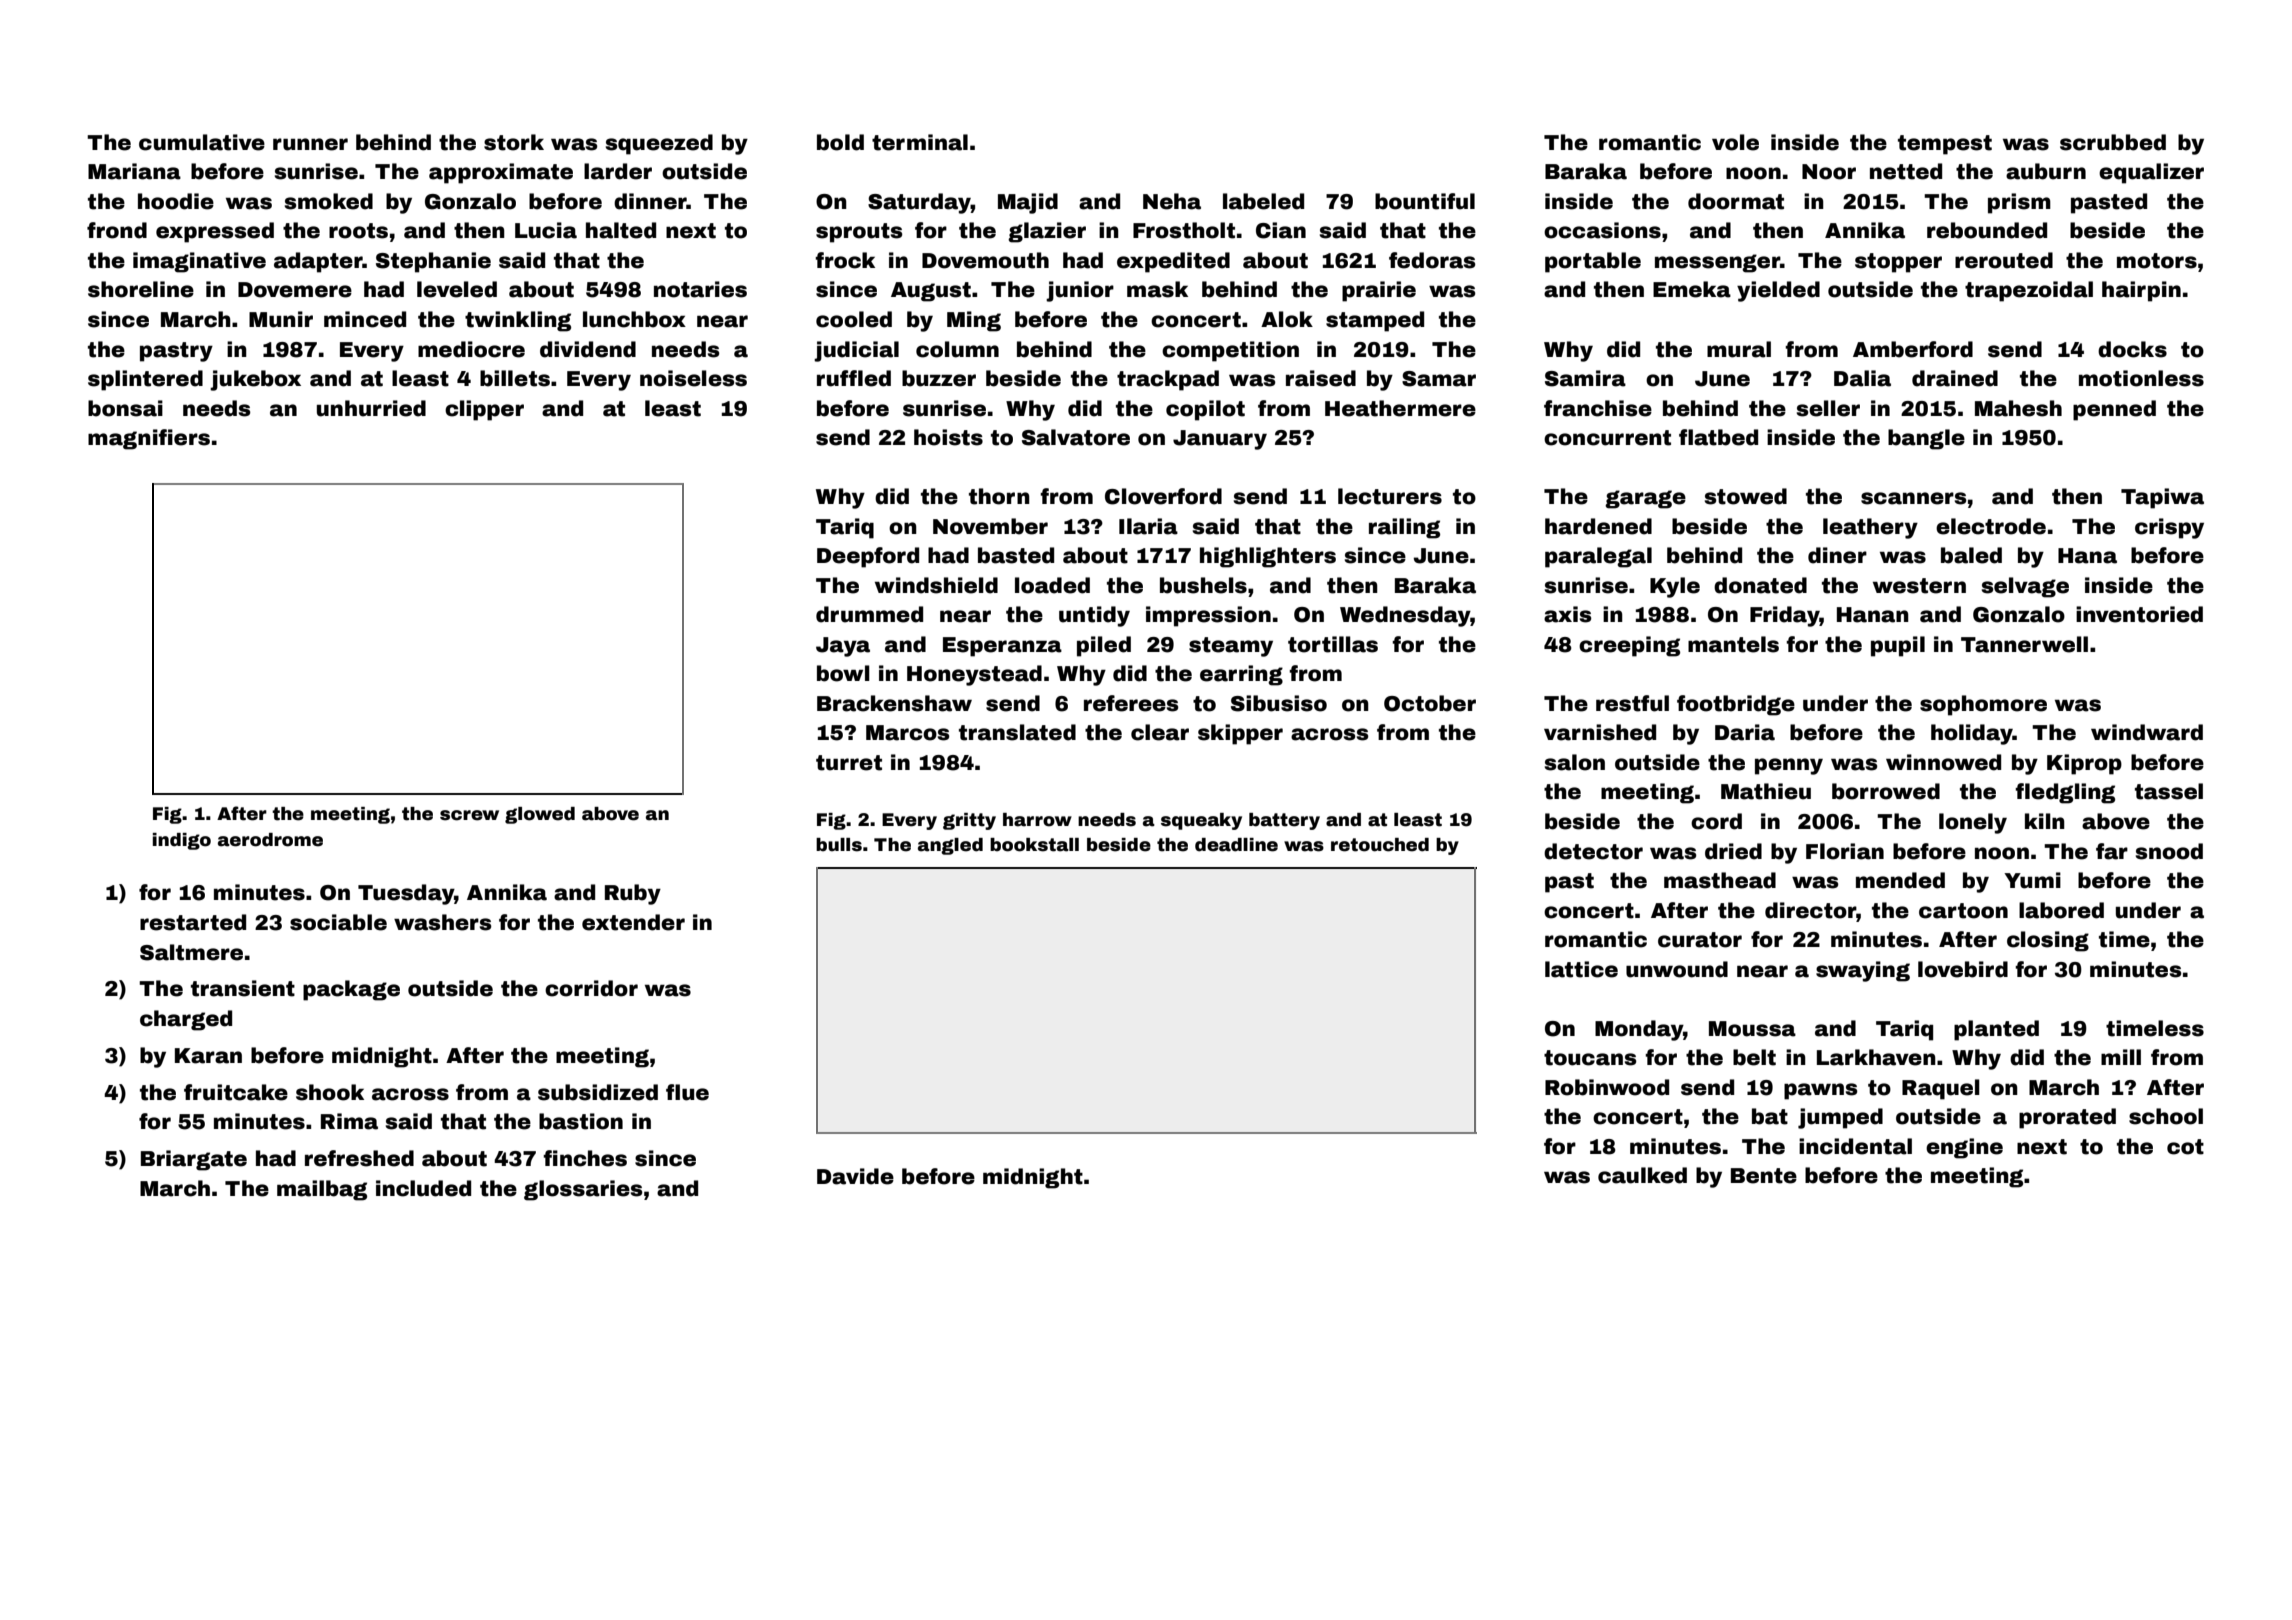  What do you see at coordinates (1172, 201) in the image?
I see `Neha` at bounding box center [1172, 201].
